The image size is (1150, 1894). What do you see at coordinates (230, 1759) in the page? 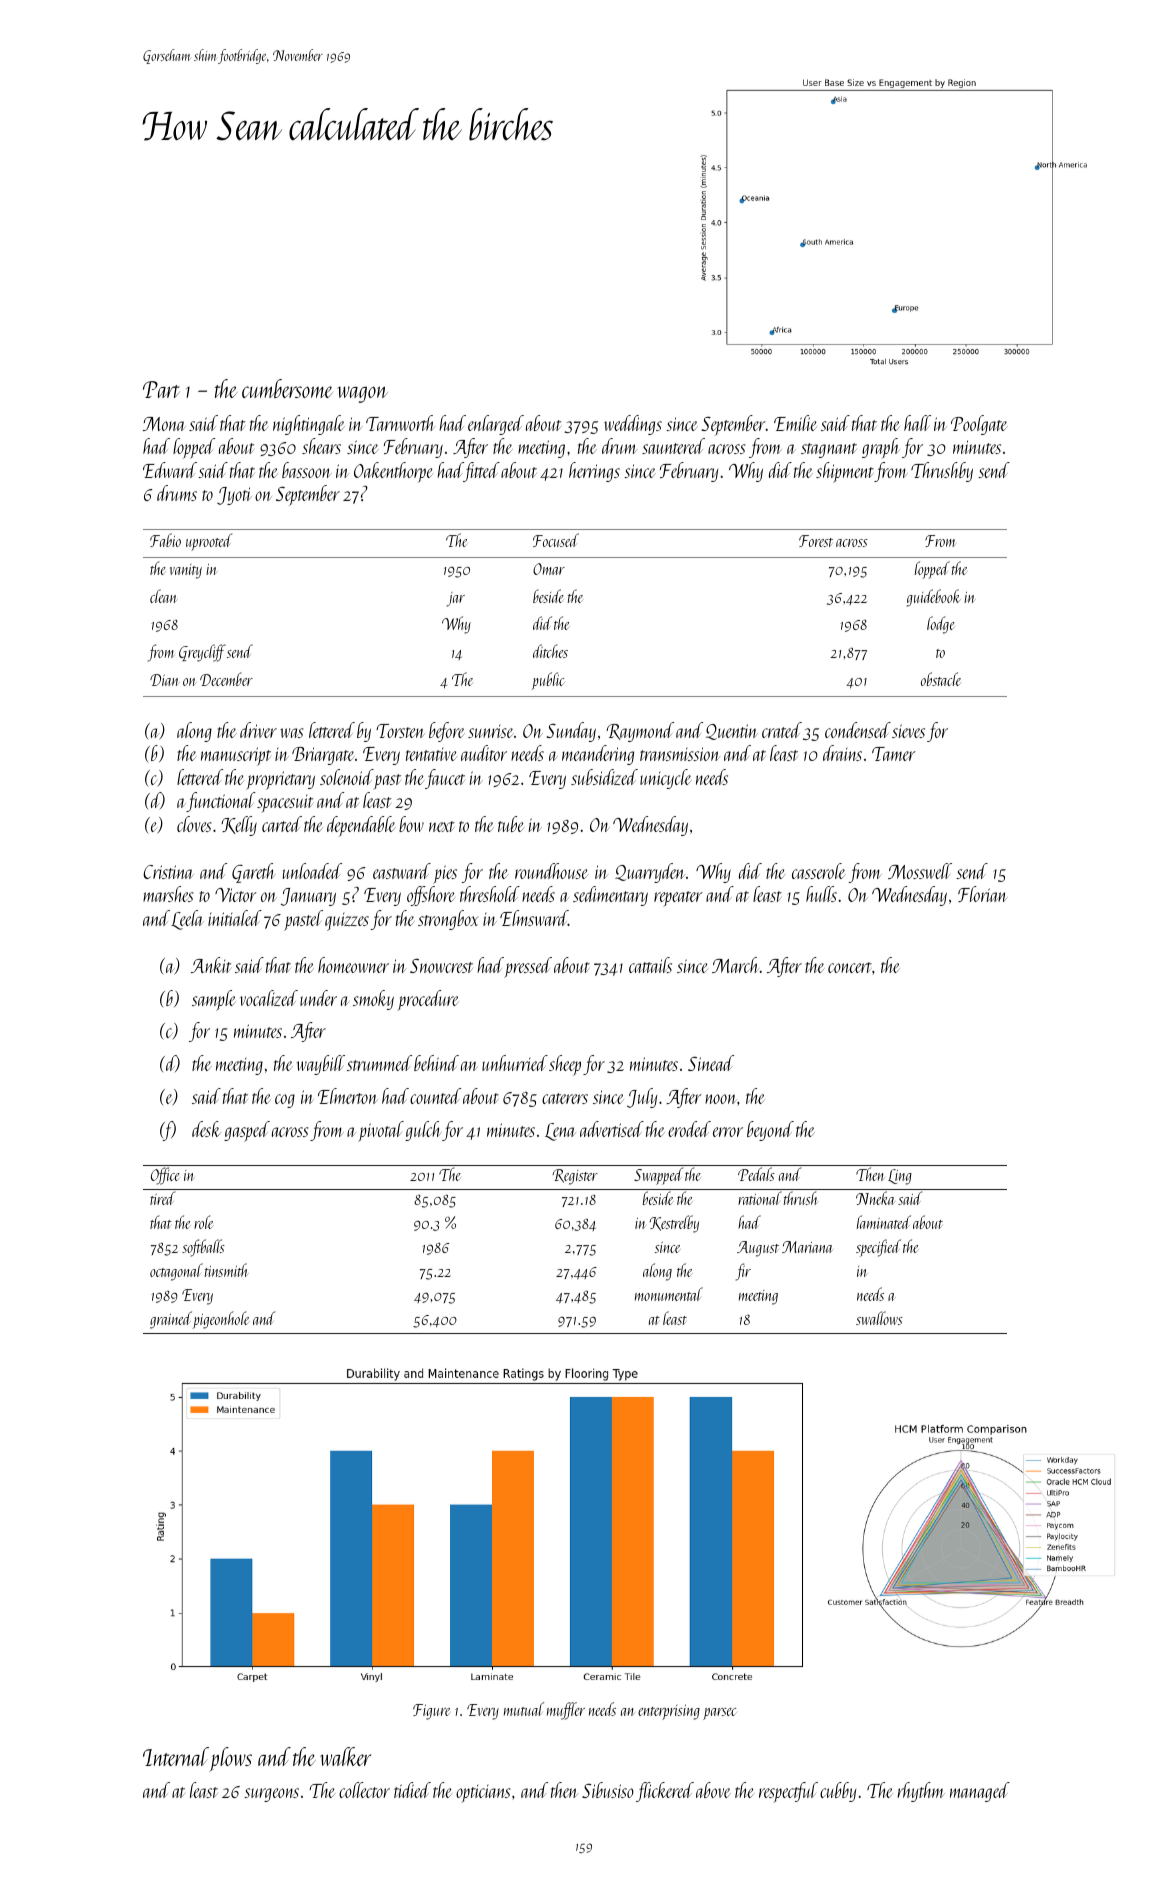
I see `plows` at bounding box center [230, 1759].
